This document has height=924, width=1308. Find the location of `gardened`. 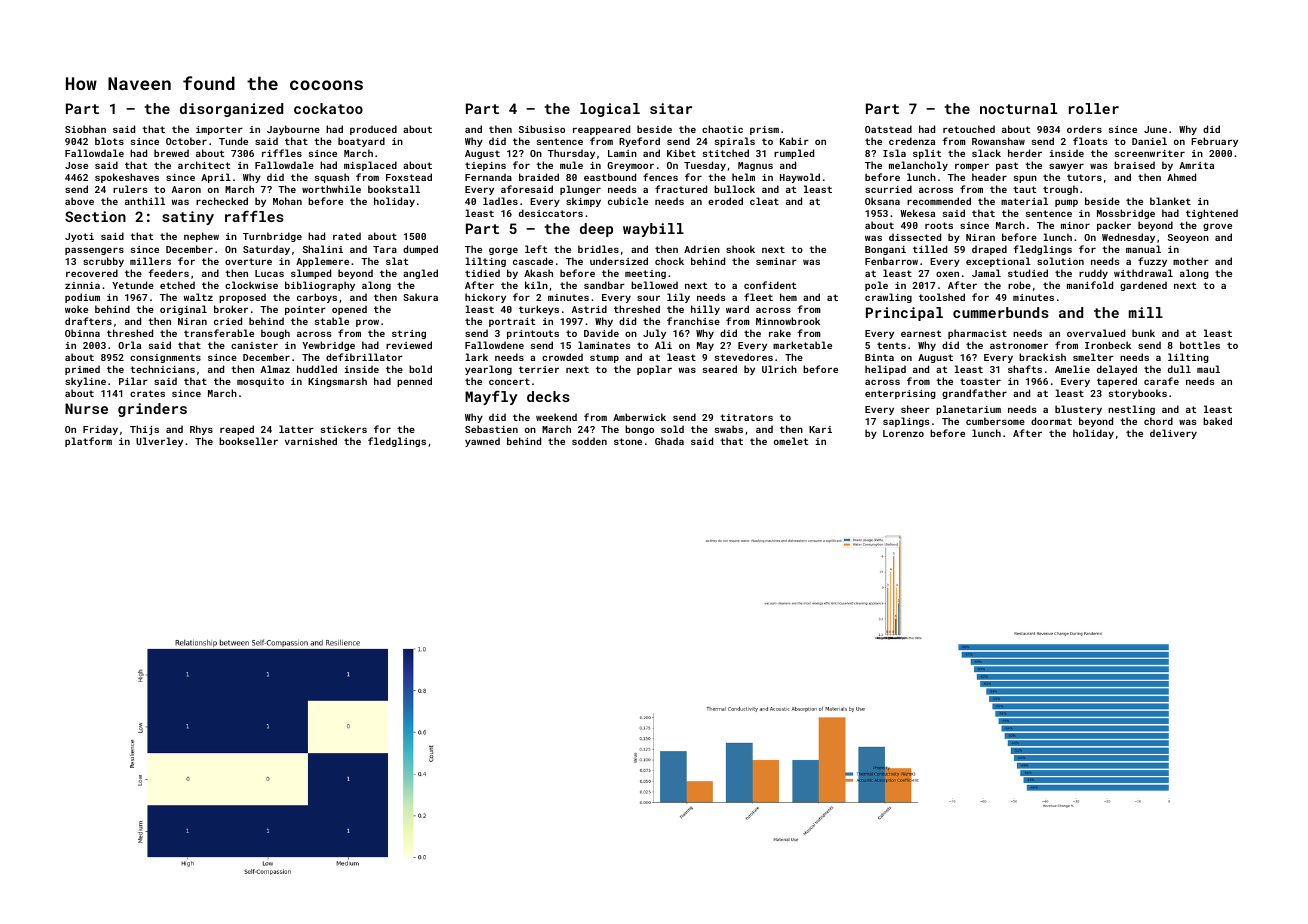

gardened is located at coordinates (1143, 286).
